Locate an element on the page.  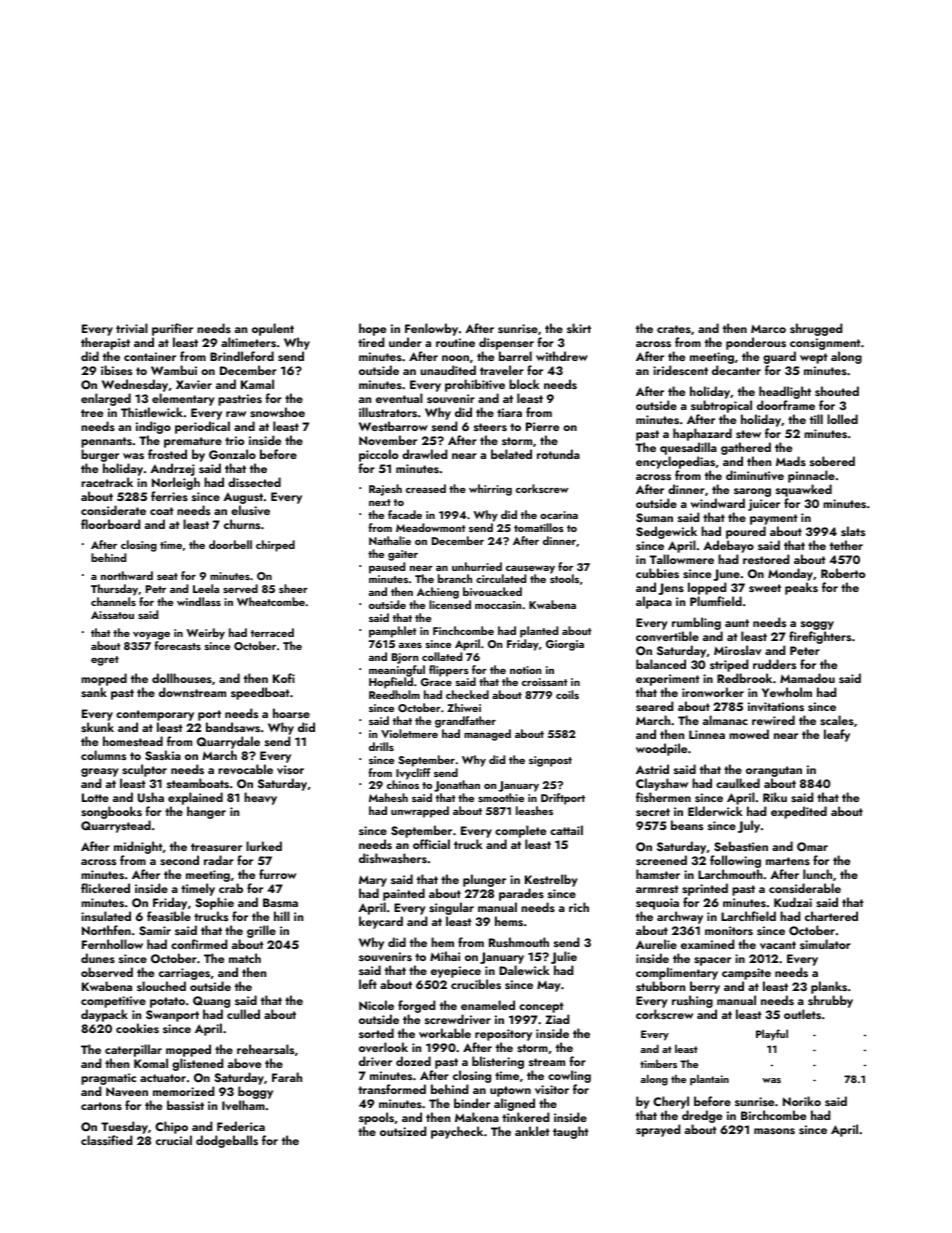
shrugged is located at coordinates (816, 329).
